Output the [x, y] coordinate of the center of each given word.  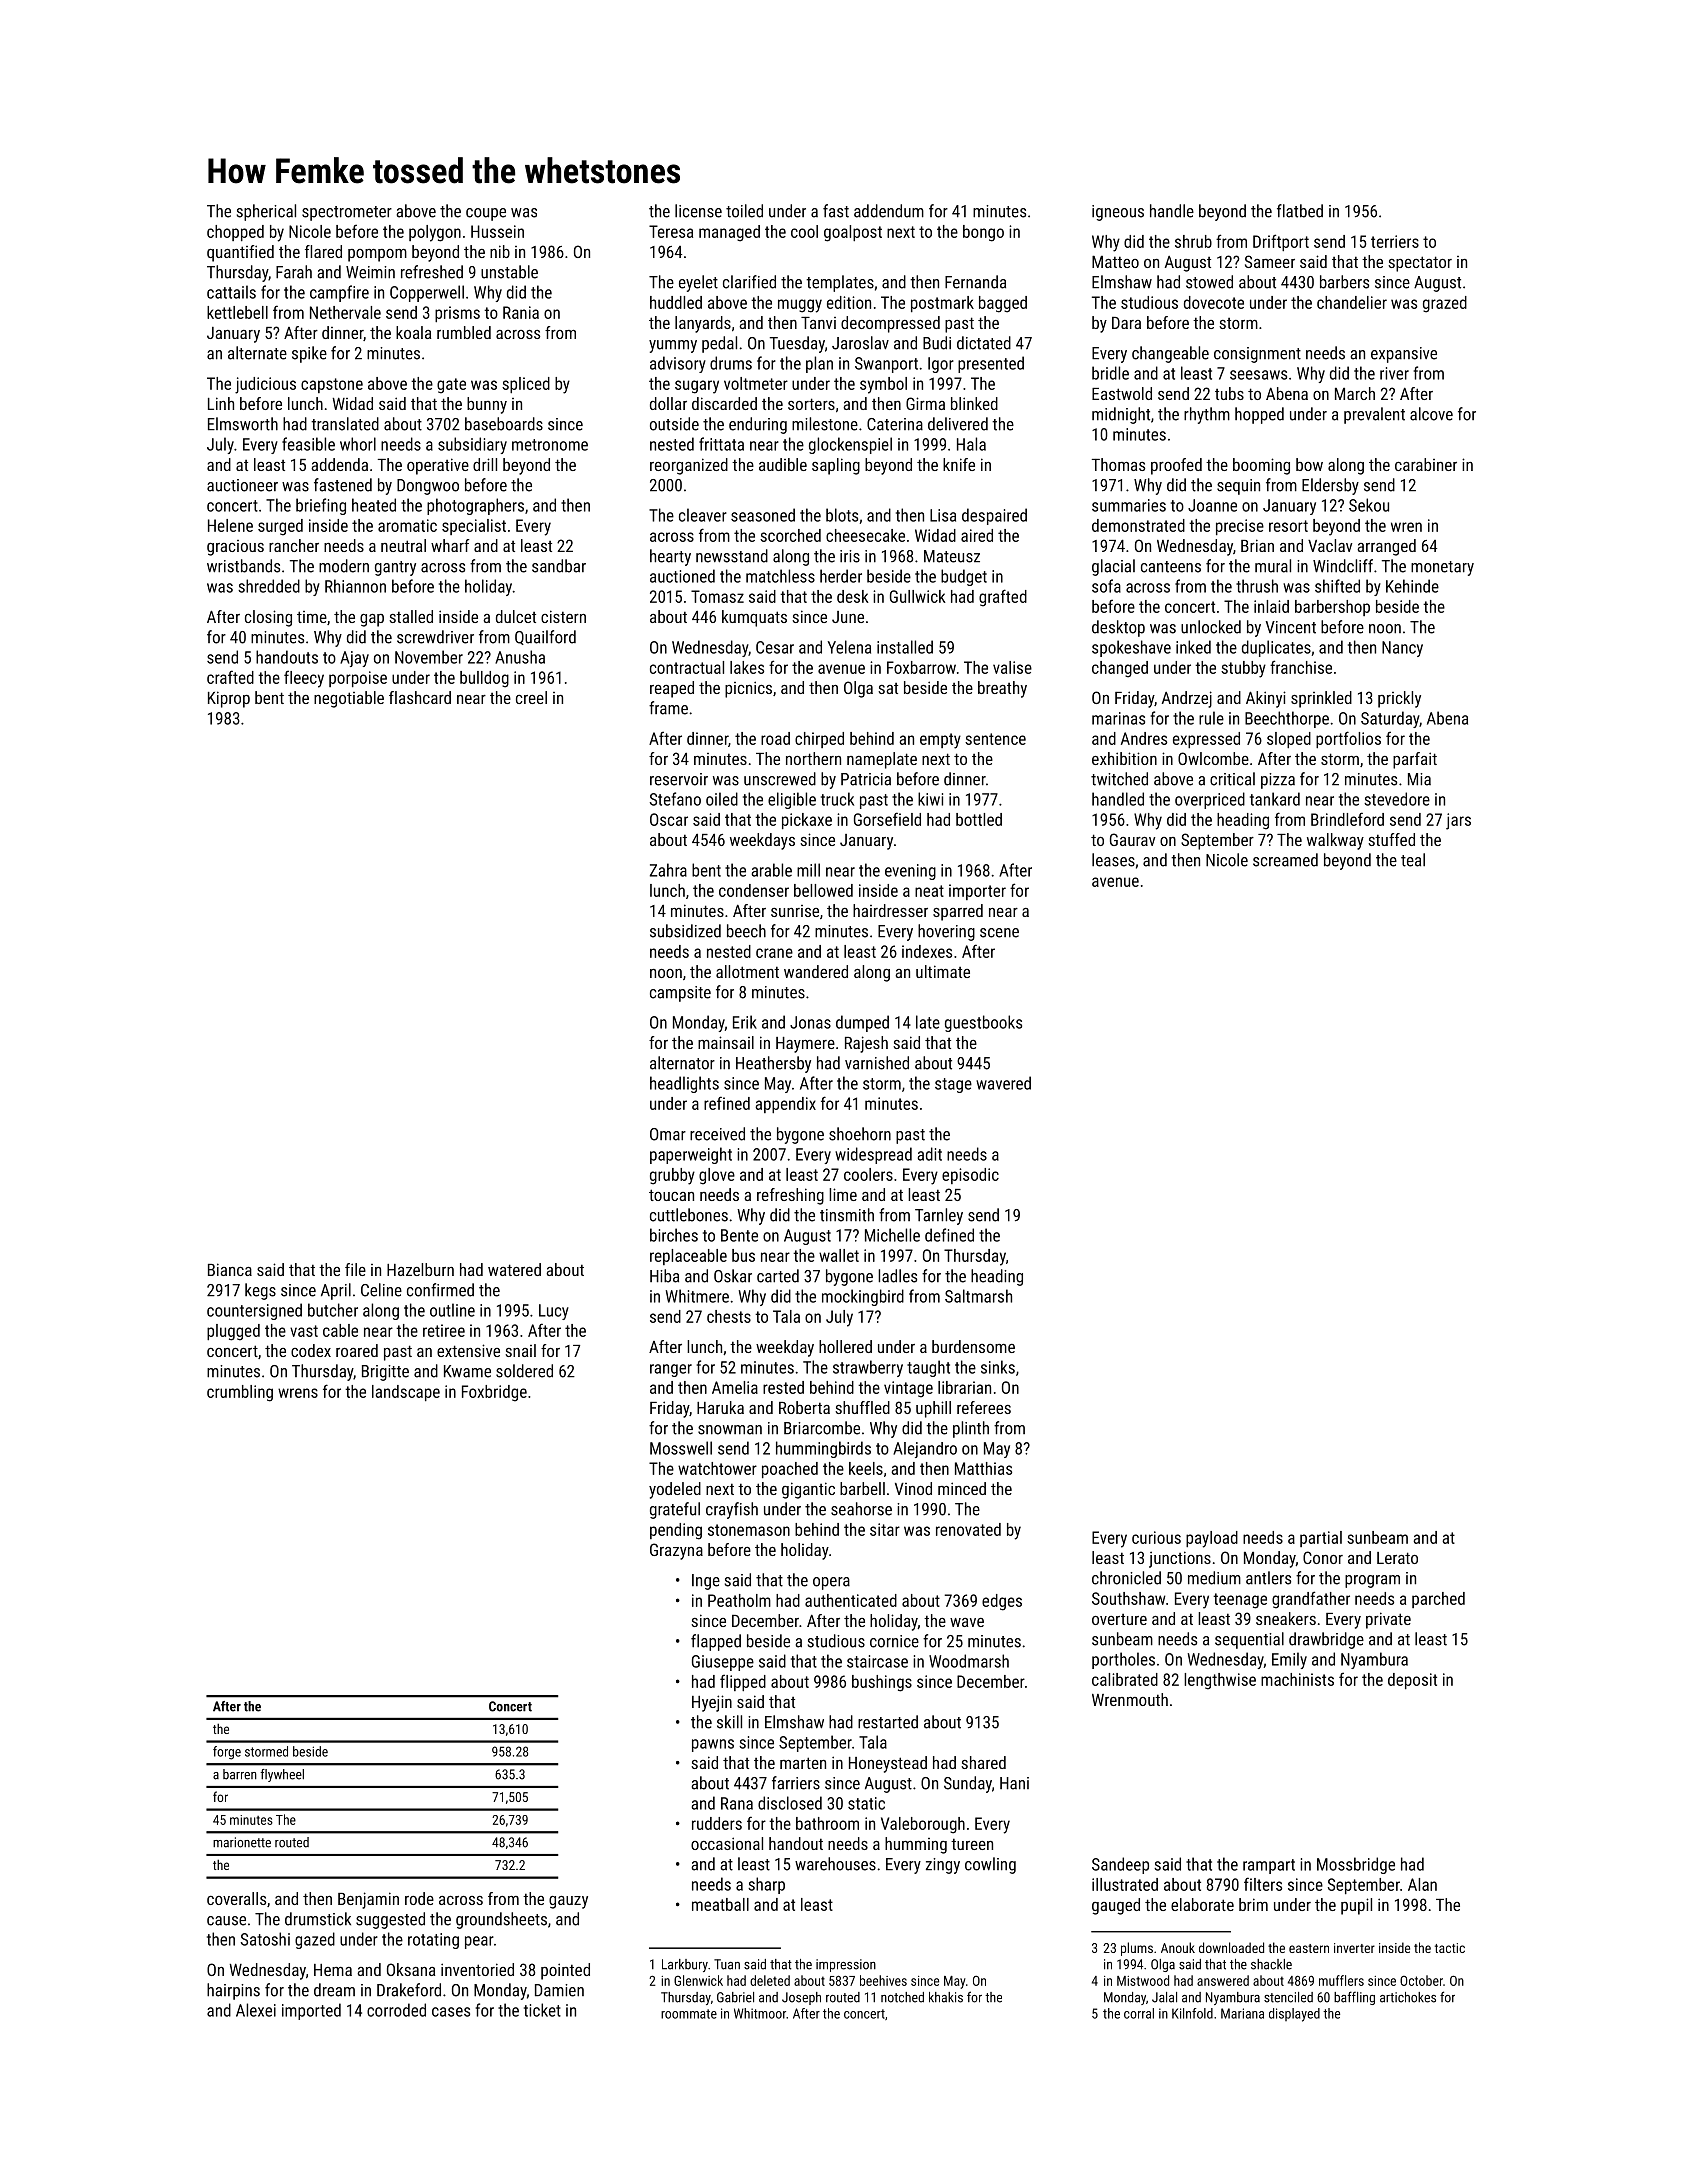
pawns [713, 1745]
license [698, 211]
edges [1002, 1602]
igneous [1118, 213]
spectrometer [347, 213]
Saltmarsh [978, 1296]
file [355, 1269]
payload [1212, 1539]
